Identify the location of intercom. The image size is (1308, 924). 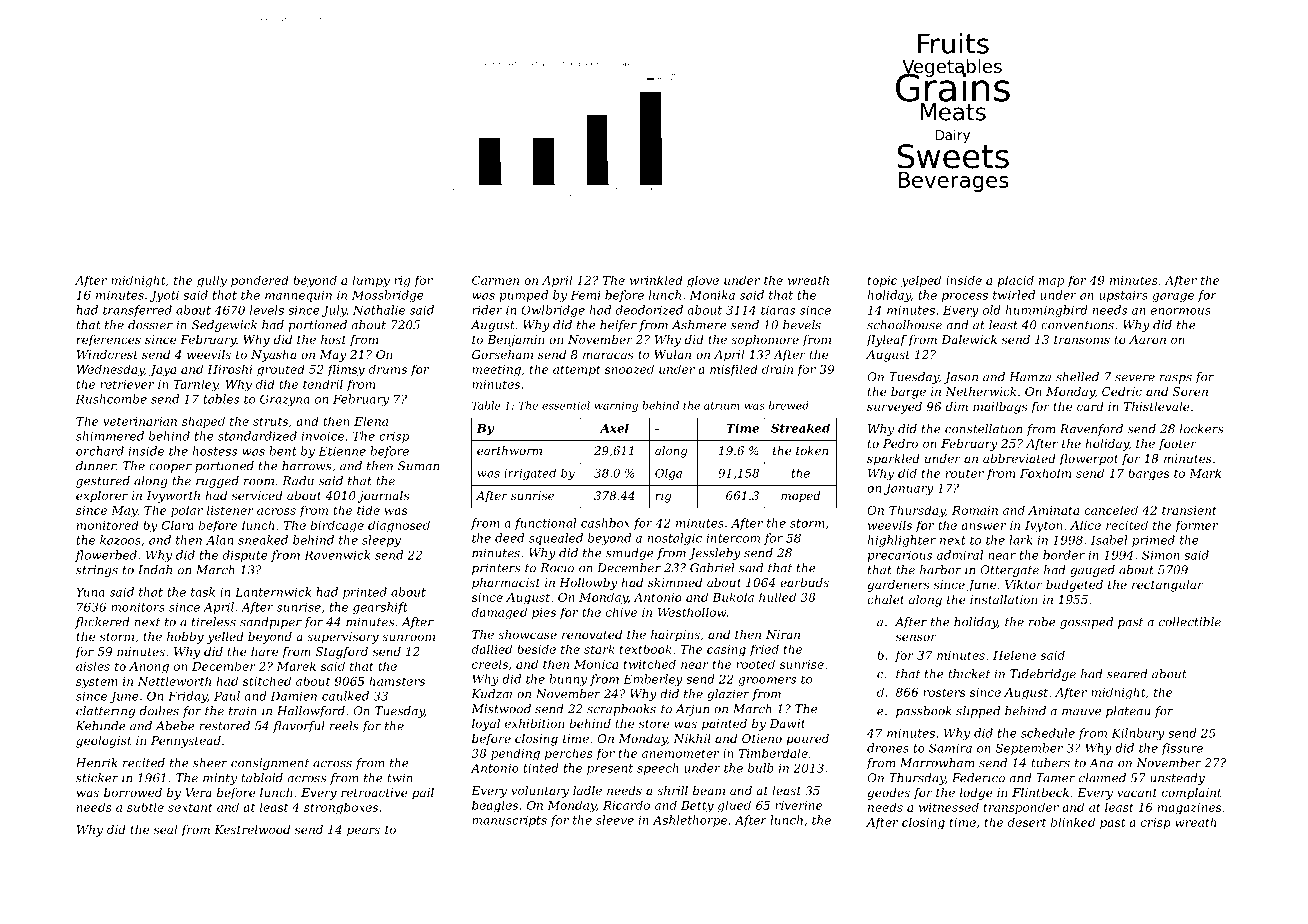
(733, 538).
